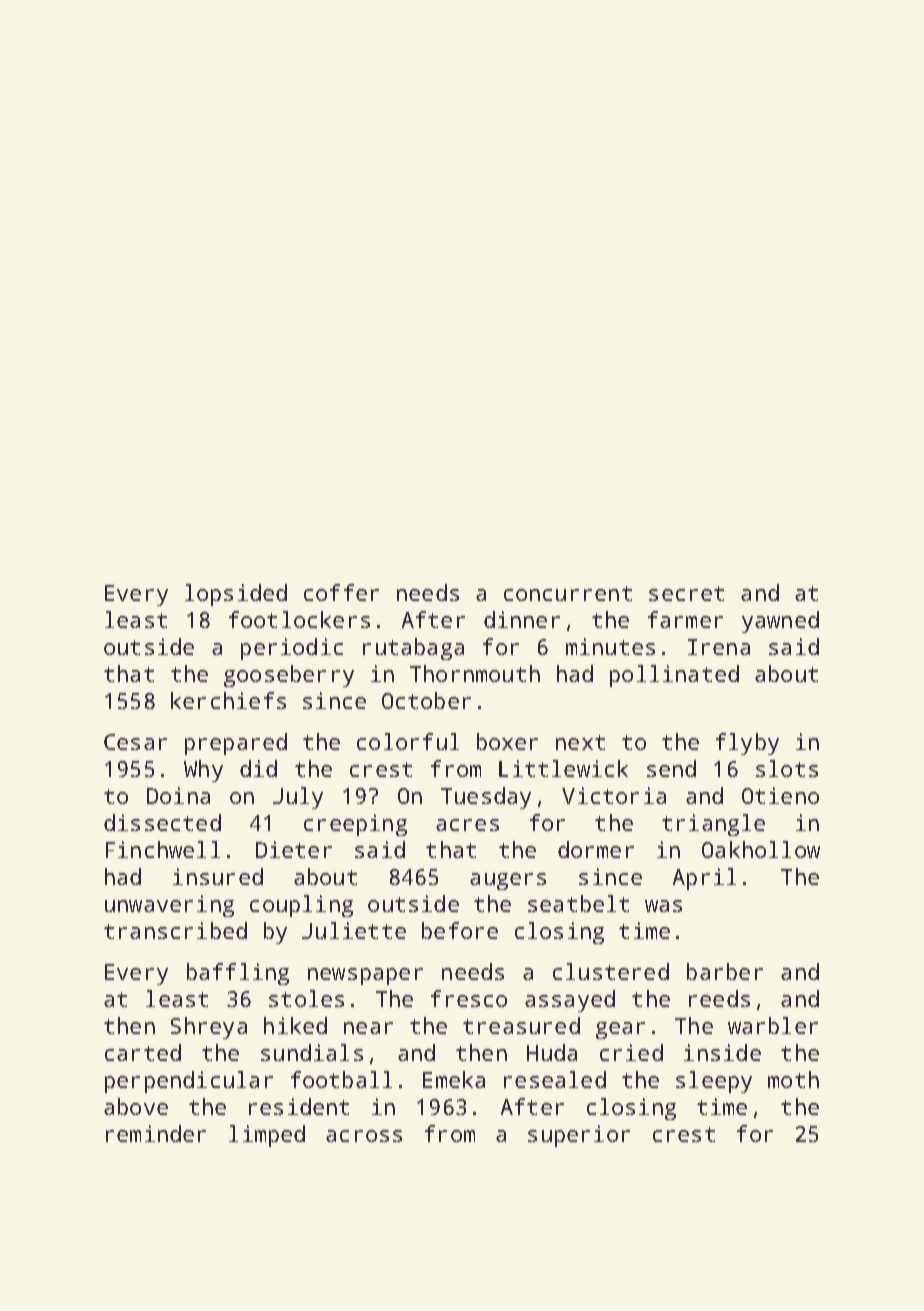 Image resolution: width=924 pixels, height=1311 pixels. Describe the element at coordinates (508, 881) in the screenshot. I see `augers` at that location.
